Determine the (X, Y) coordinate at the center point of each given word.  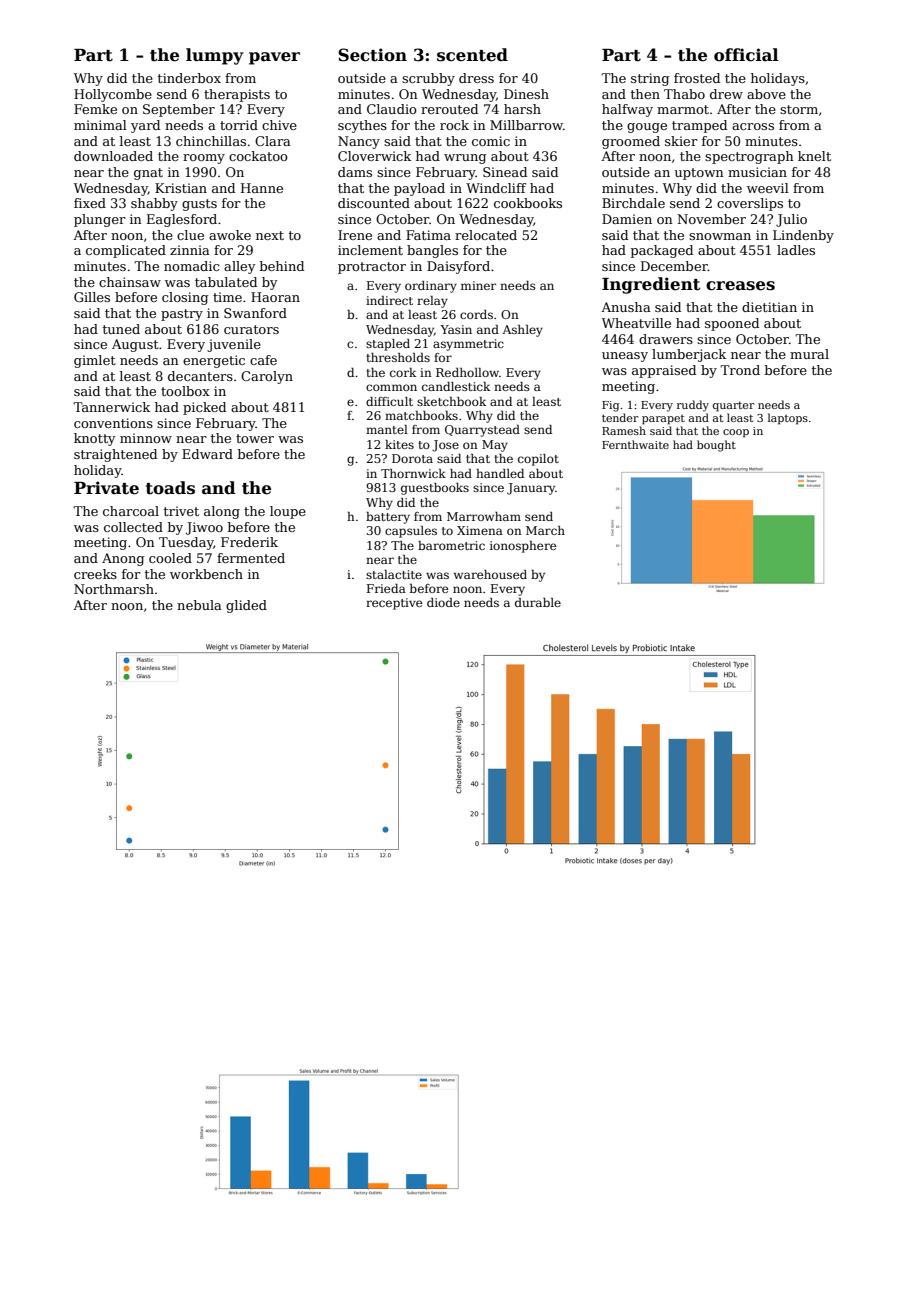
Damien (627, 219)
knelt (814, 156)
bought (716, 446)
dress (476, 78)
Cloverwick (374, 156)
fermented (251, 558)
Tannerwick (111, 407)
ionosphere (523, 547)
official (746, 55)
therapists (237, 95)
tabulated (226, 282)
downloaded (113, 156)
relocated (486, 235)
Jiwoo (204, 528)
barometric (451, 545)
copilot (538, 460)
